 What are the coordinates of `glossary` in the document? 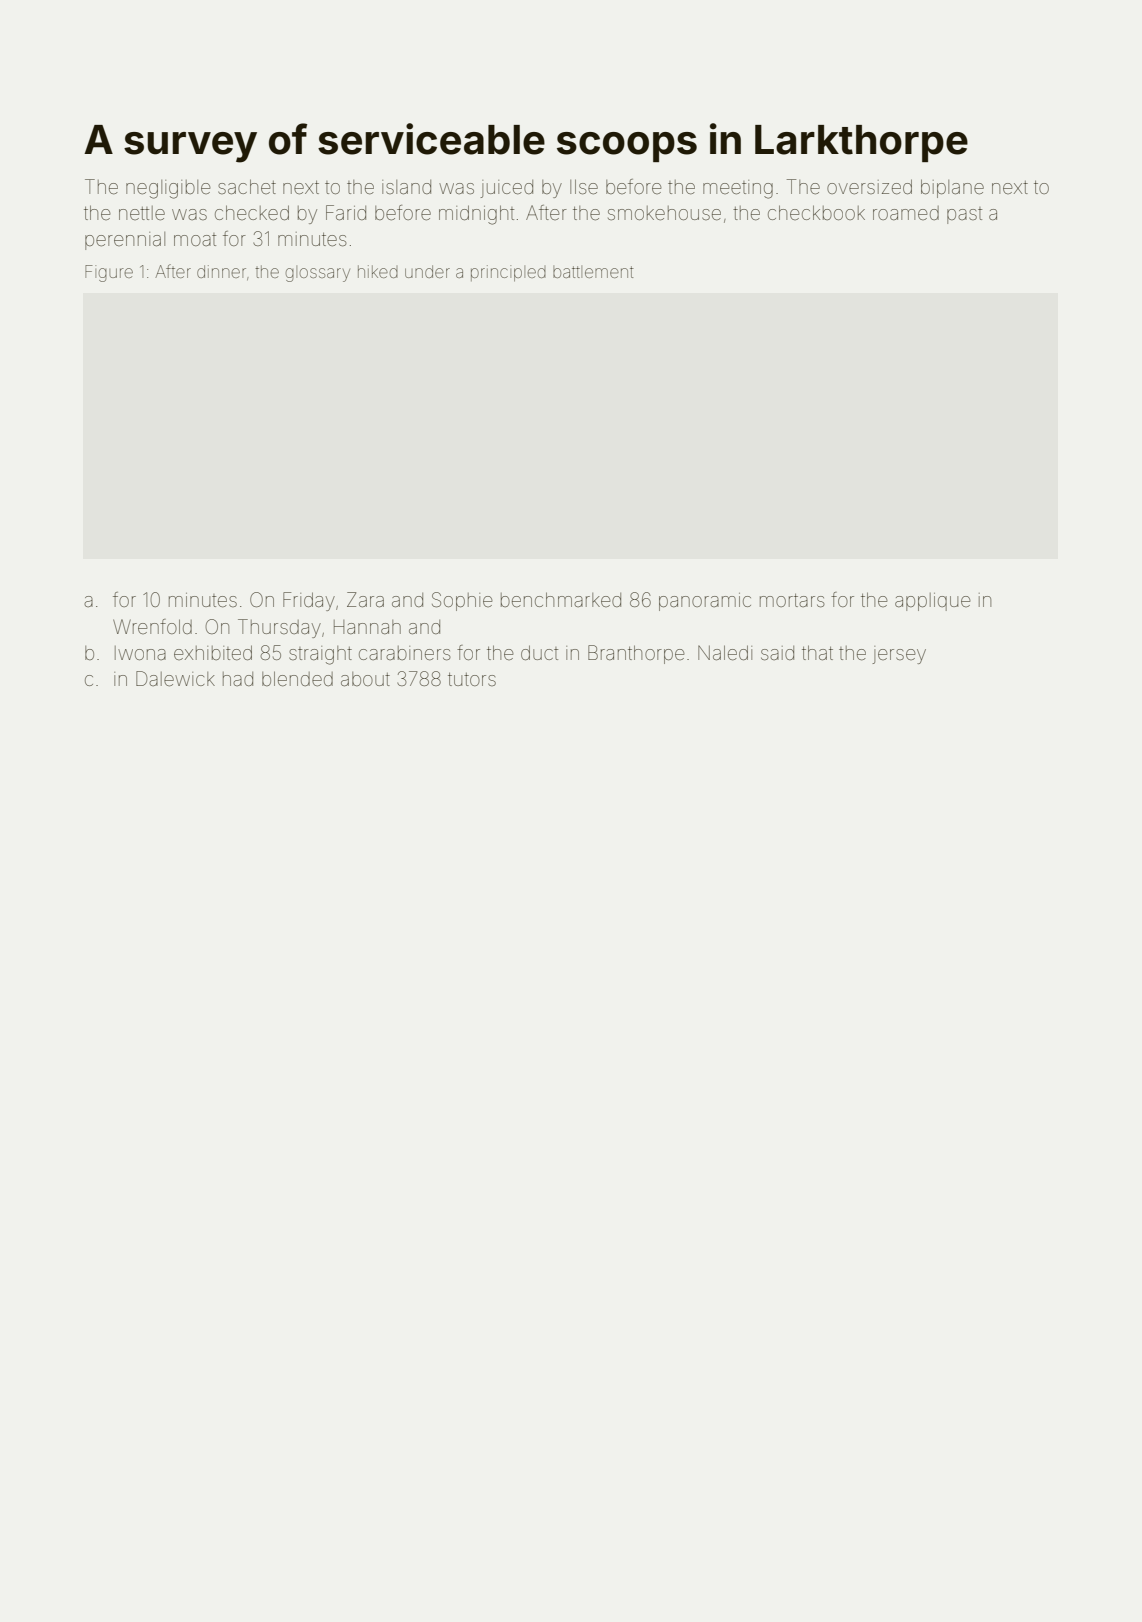 It's located at (318, 274).
